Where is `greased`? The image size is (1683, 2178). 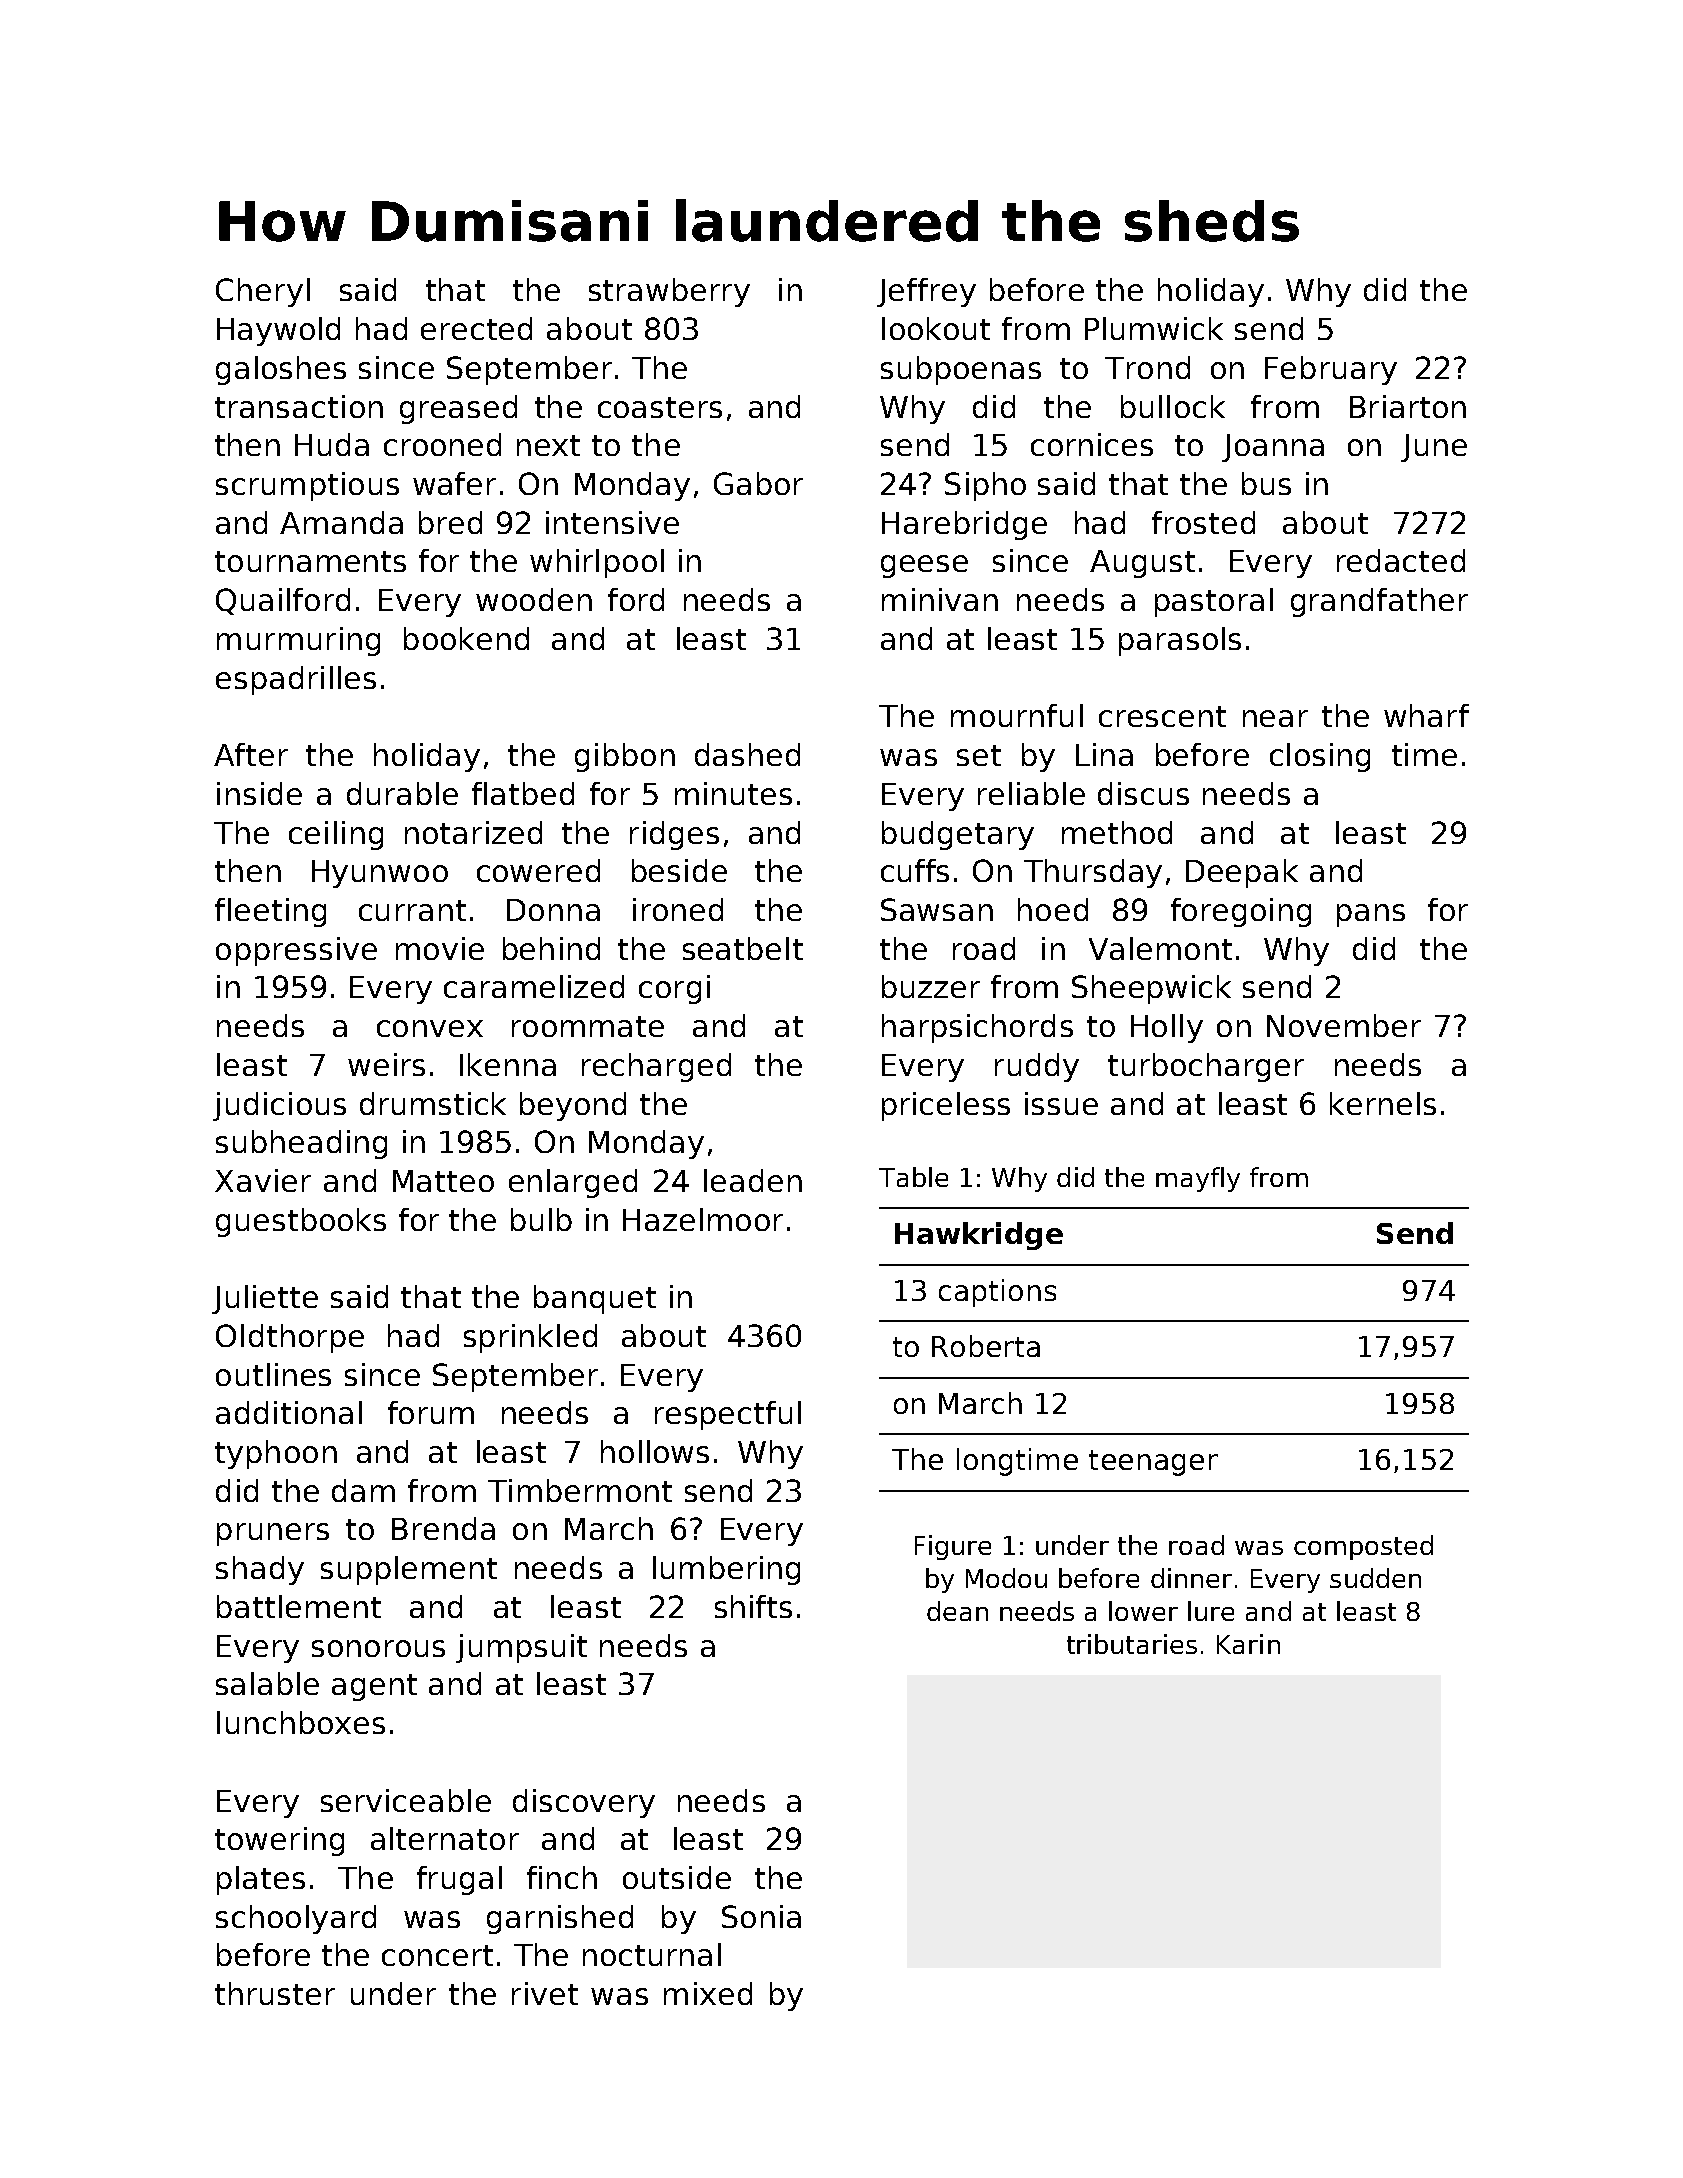 greased is located at coordinates (458, 409).
